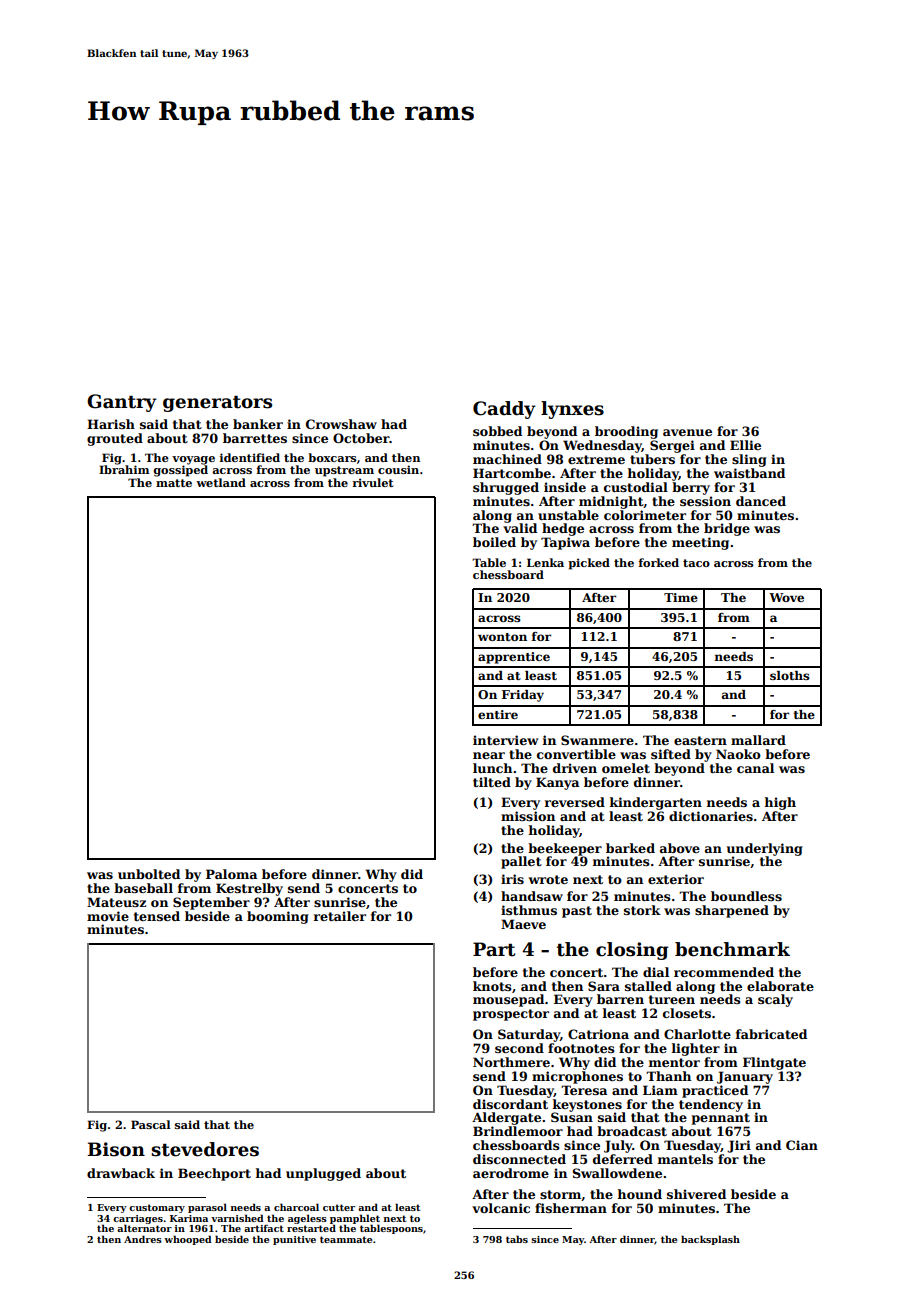 Image resolution: width=908 pixels, height=1316 pixels. Describe the element at coordinates (341, 424) in the image. I see `Crowshaw` at that location.
